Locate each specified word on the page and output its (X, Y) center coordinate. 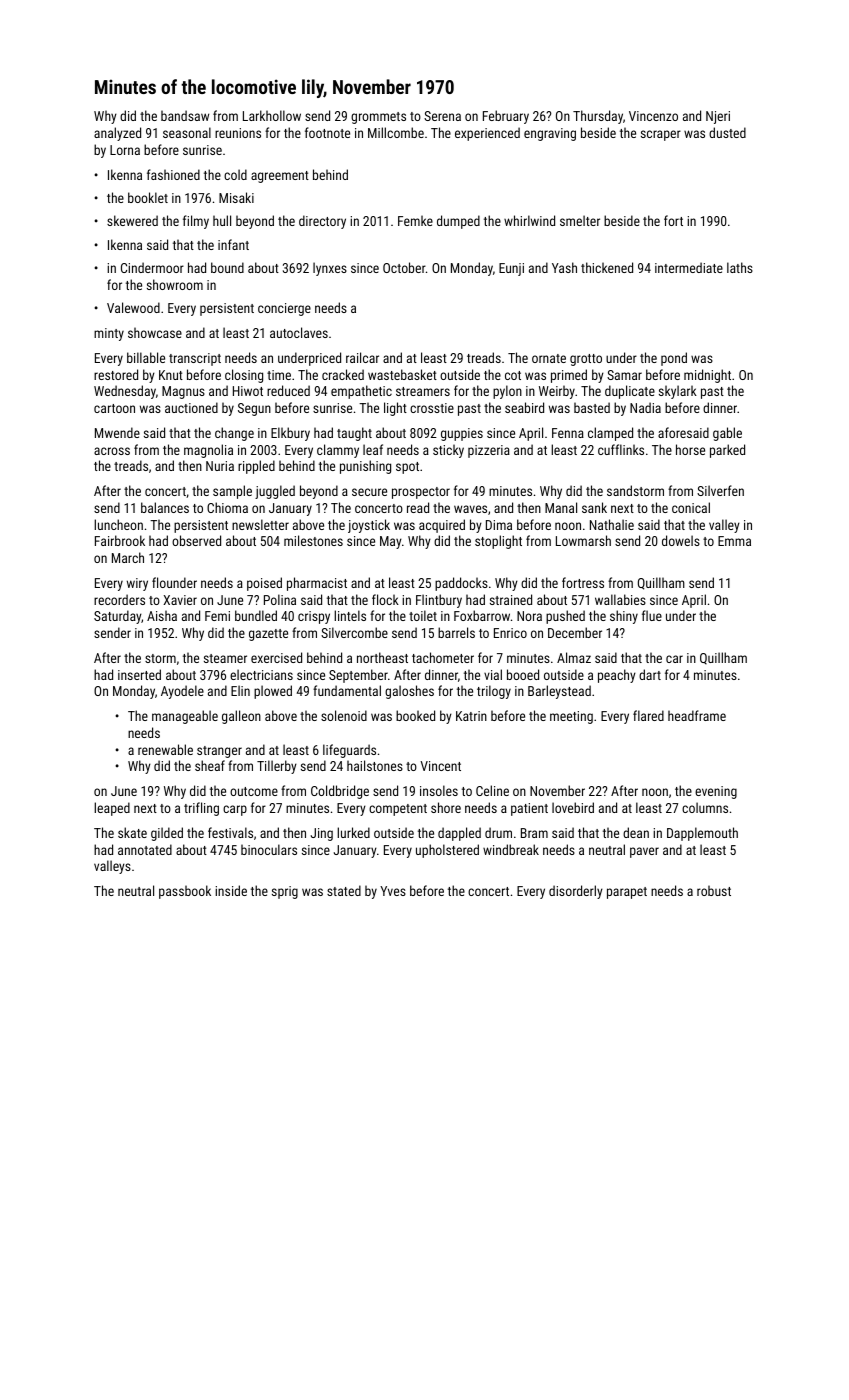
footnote (327, 132)
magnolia (208, 451)
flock (385, 599)
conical (691, 507)
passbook (185, 892)
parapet (627, 893)
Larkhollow (272, 115)
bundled (256, 615)
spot (407, 468)
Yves (393, 891)
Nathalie (612, 524)
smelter (580, 220)
